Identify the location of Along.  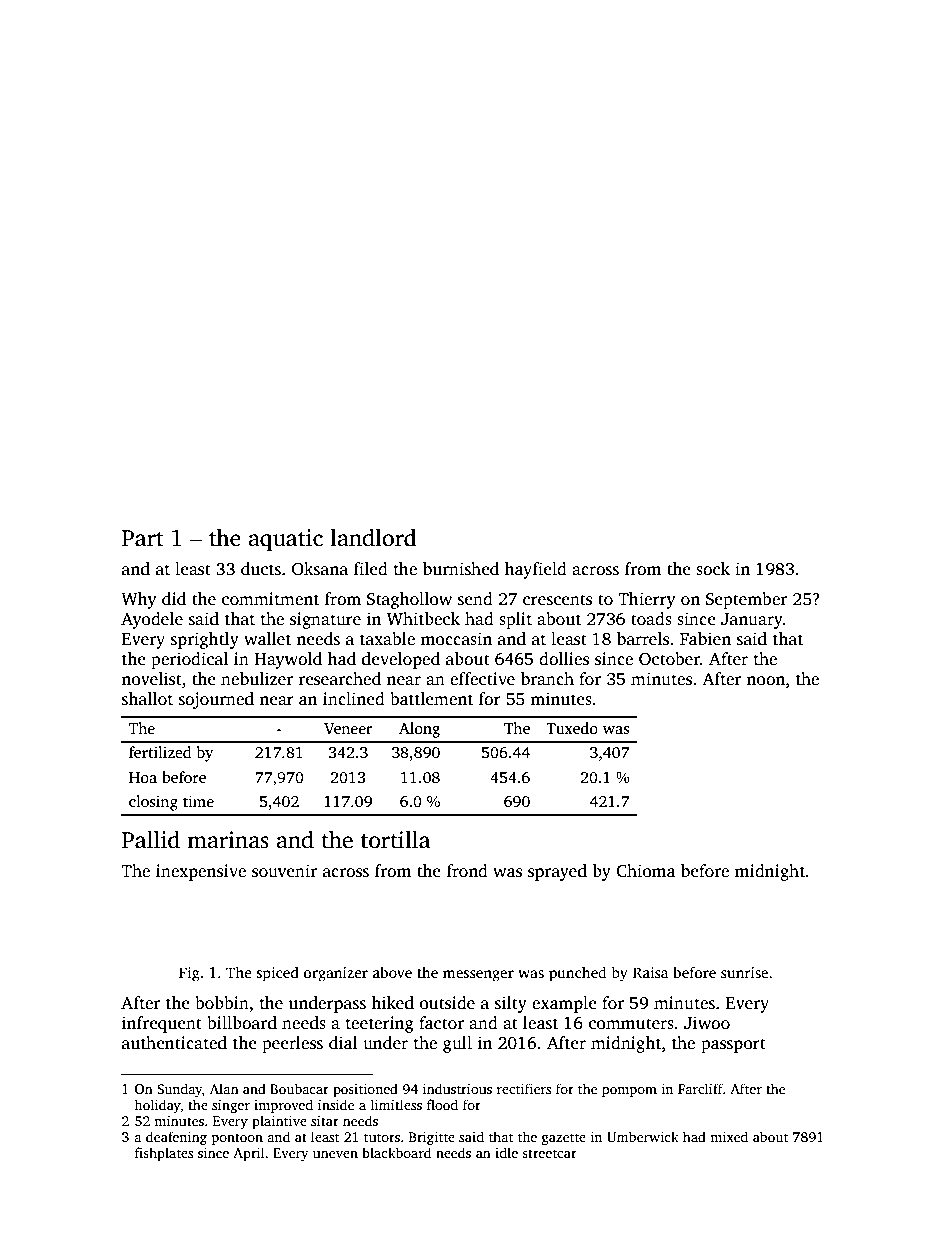
(419, 730).
